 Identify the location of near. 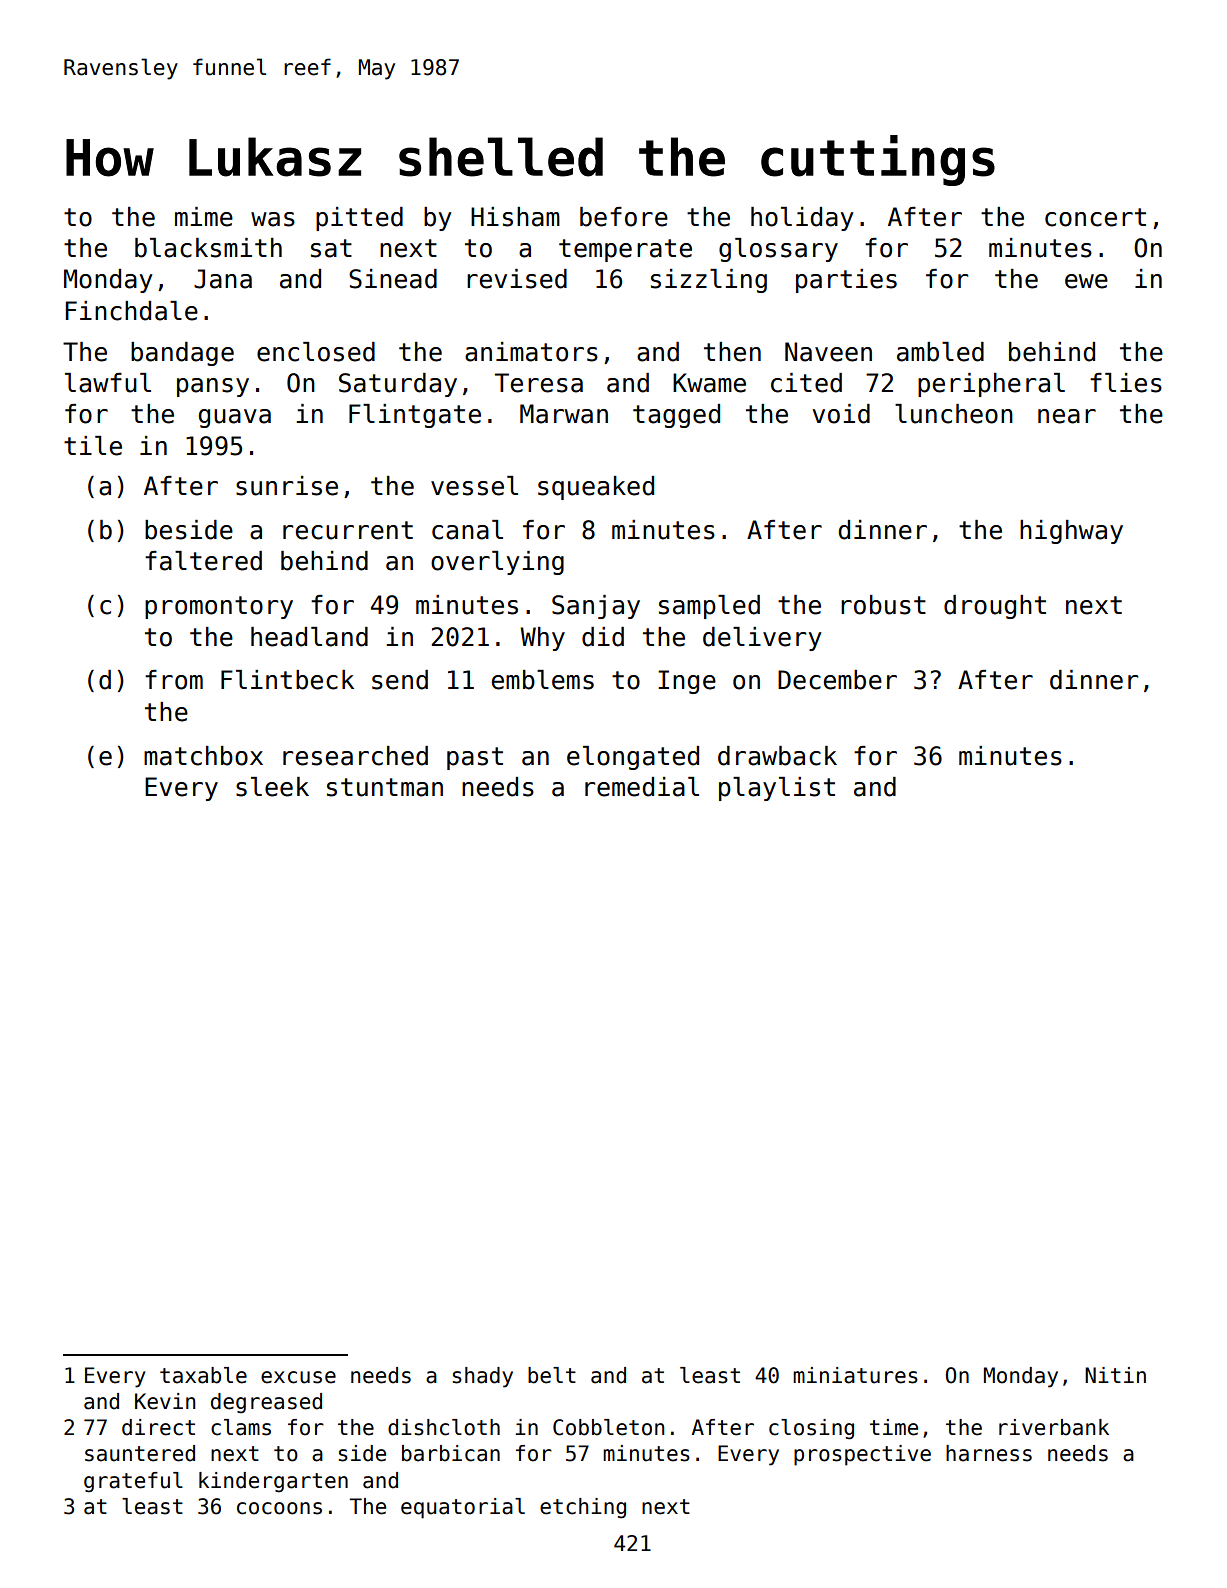
(1067, 416).
